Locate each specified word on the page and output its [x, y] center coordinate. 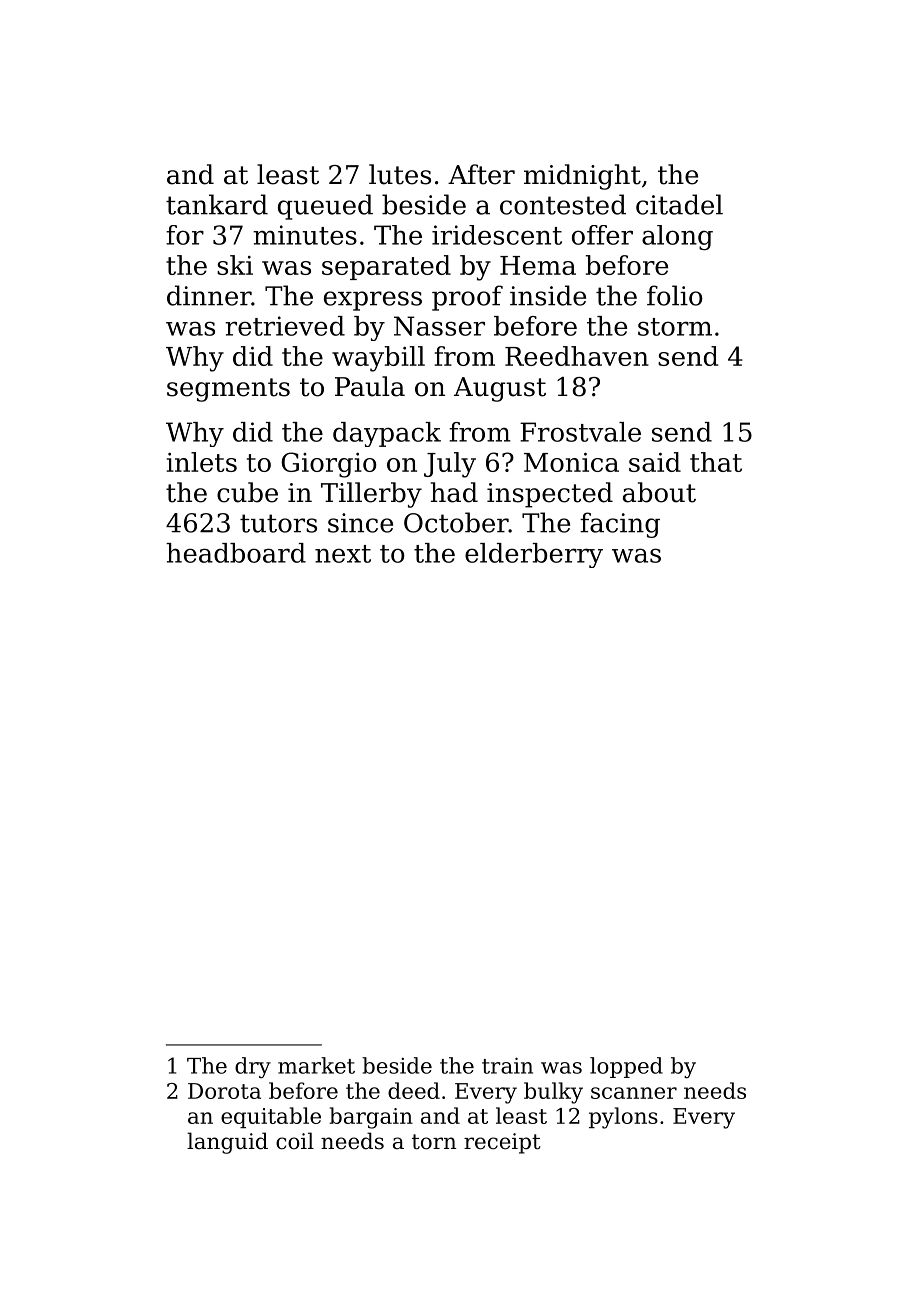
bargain [371, 1118]
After [481, 174]
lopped [626, 1067]
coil [295, 1141]
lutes [400, 174]
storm [675, 327]
